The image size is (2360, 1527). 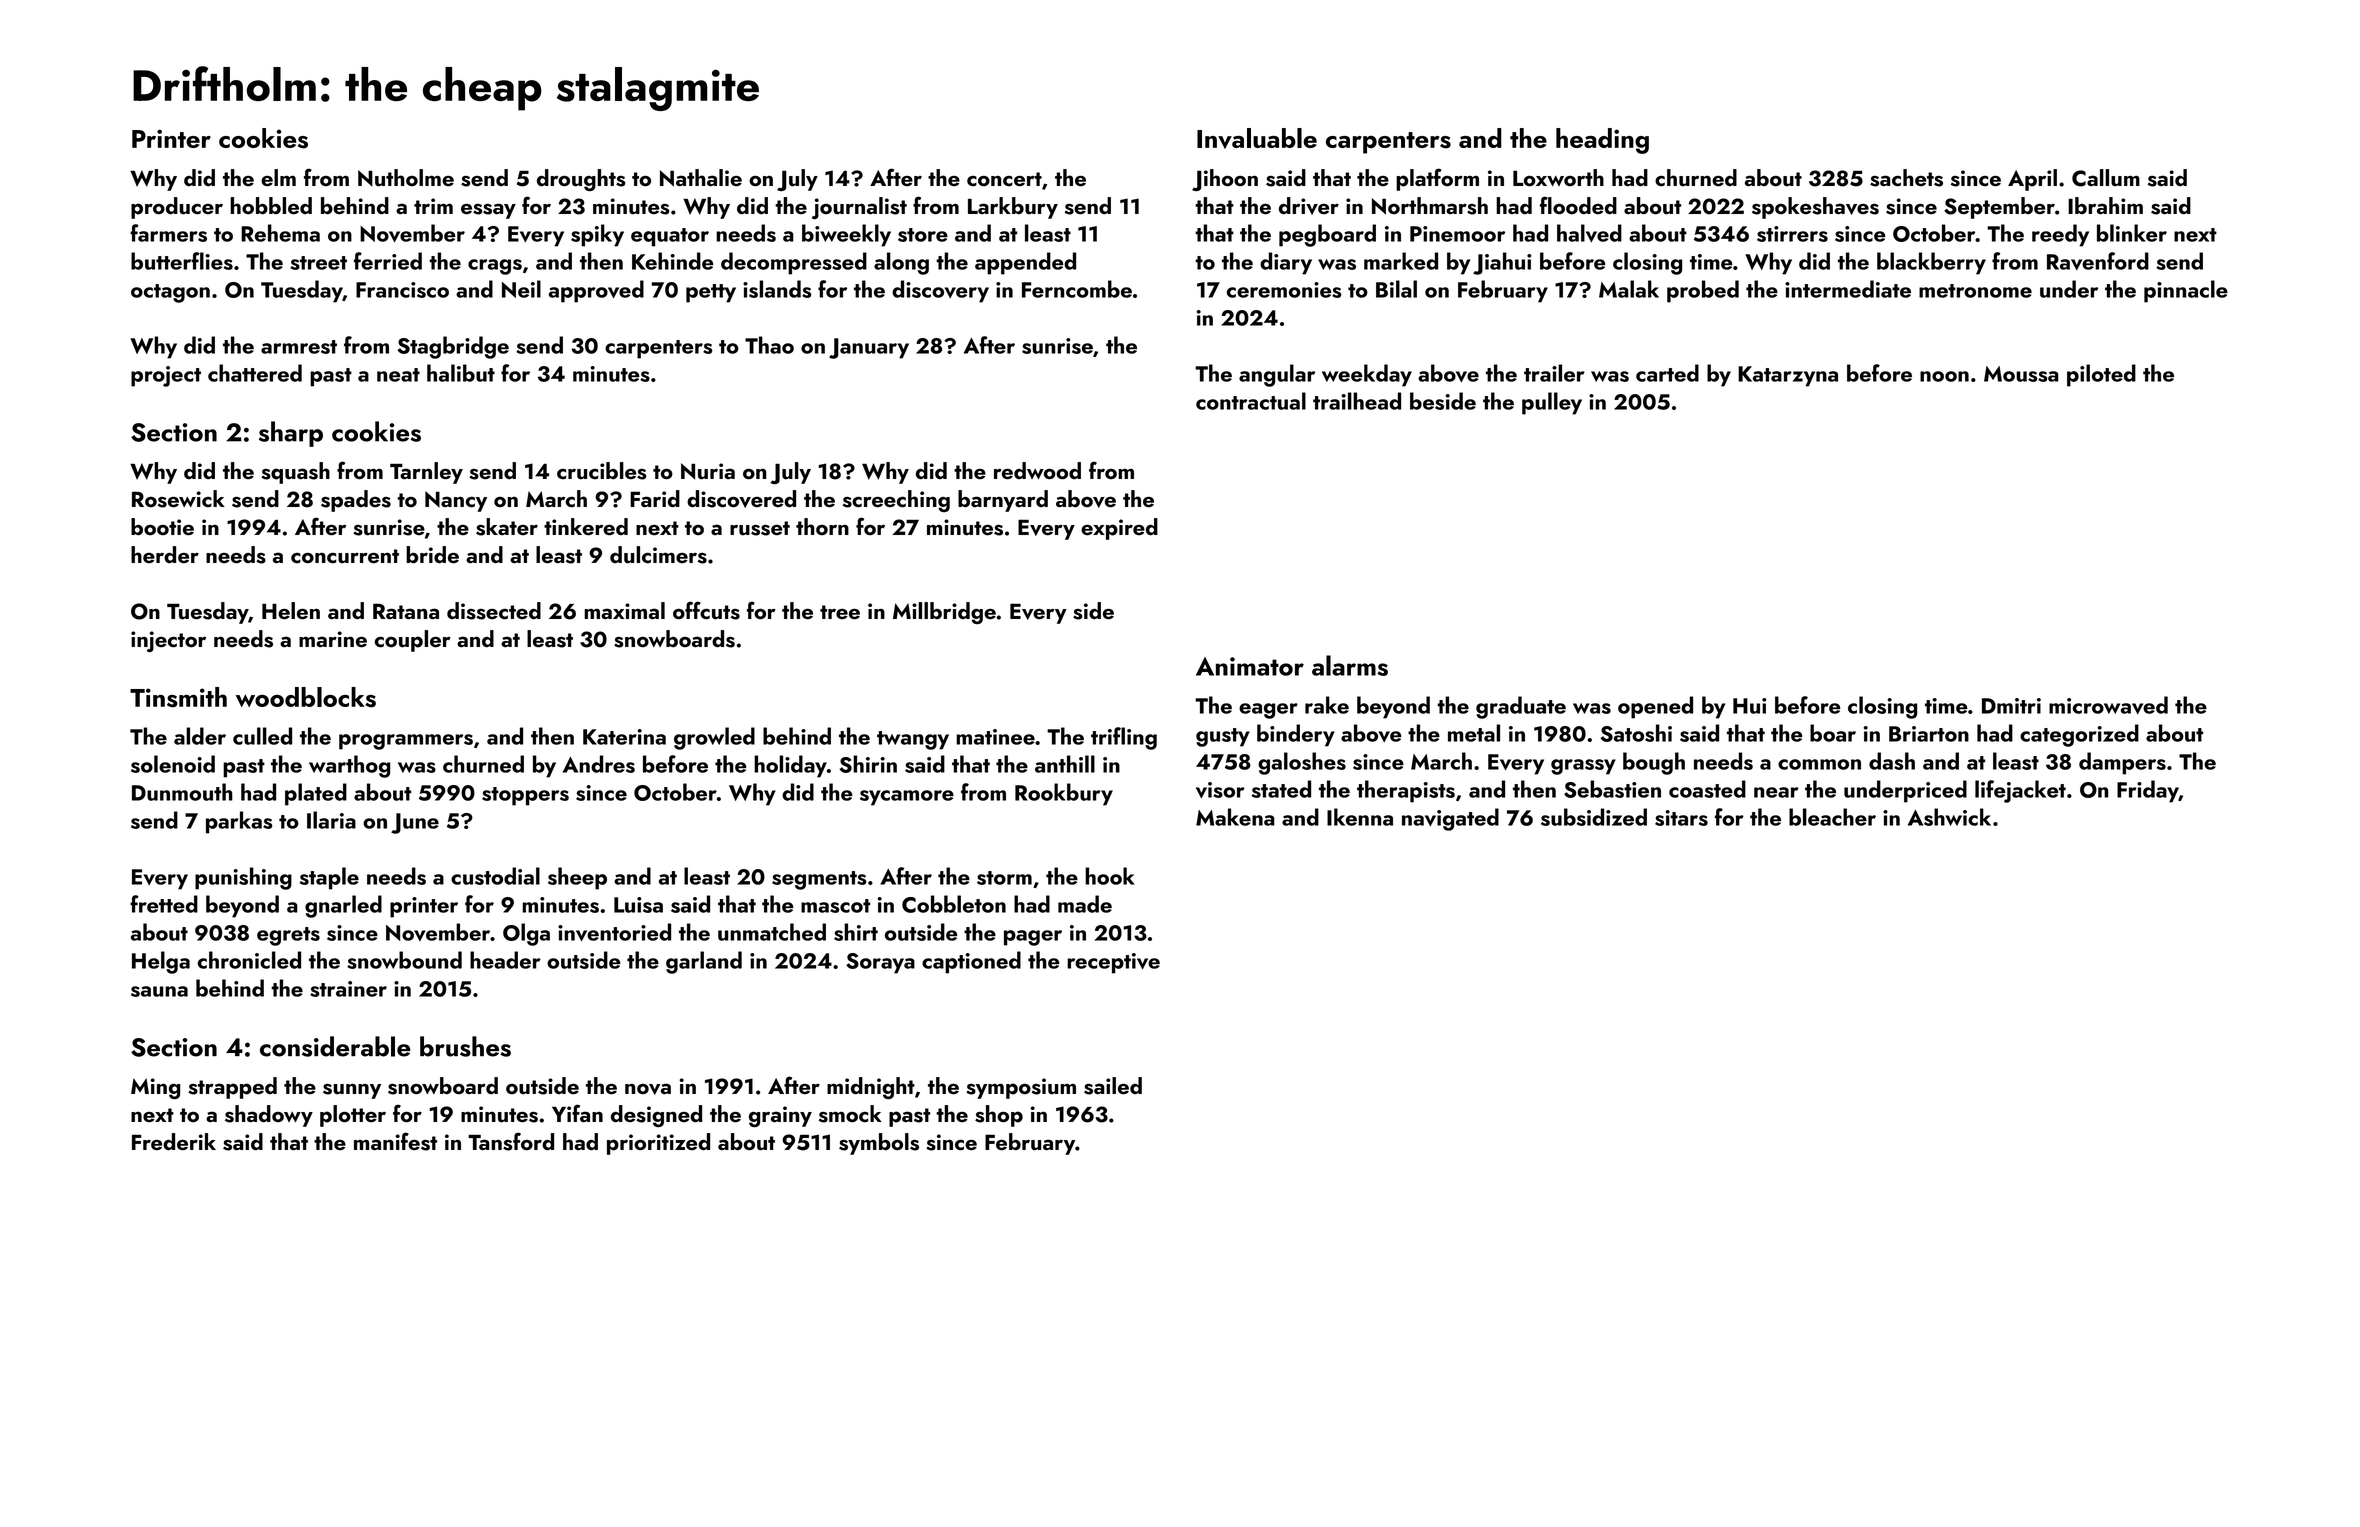 What do you see at coordinates (879, 1144) in the screenshot?
I see `symbols` at bounding box center [879, 1144].
